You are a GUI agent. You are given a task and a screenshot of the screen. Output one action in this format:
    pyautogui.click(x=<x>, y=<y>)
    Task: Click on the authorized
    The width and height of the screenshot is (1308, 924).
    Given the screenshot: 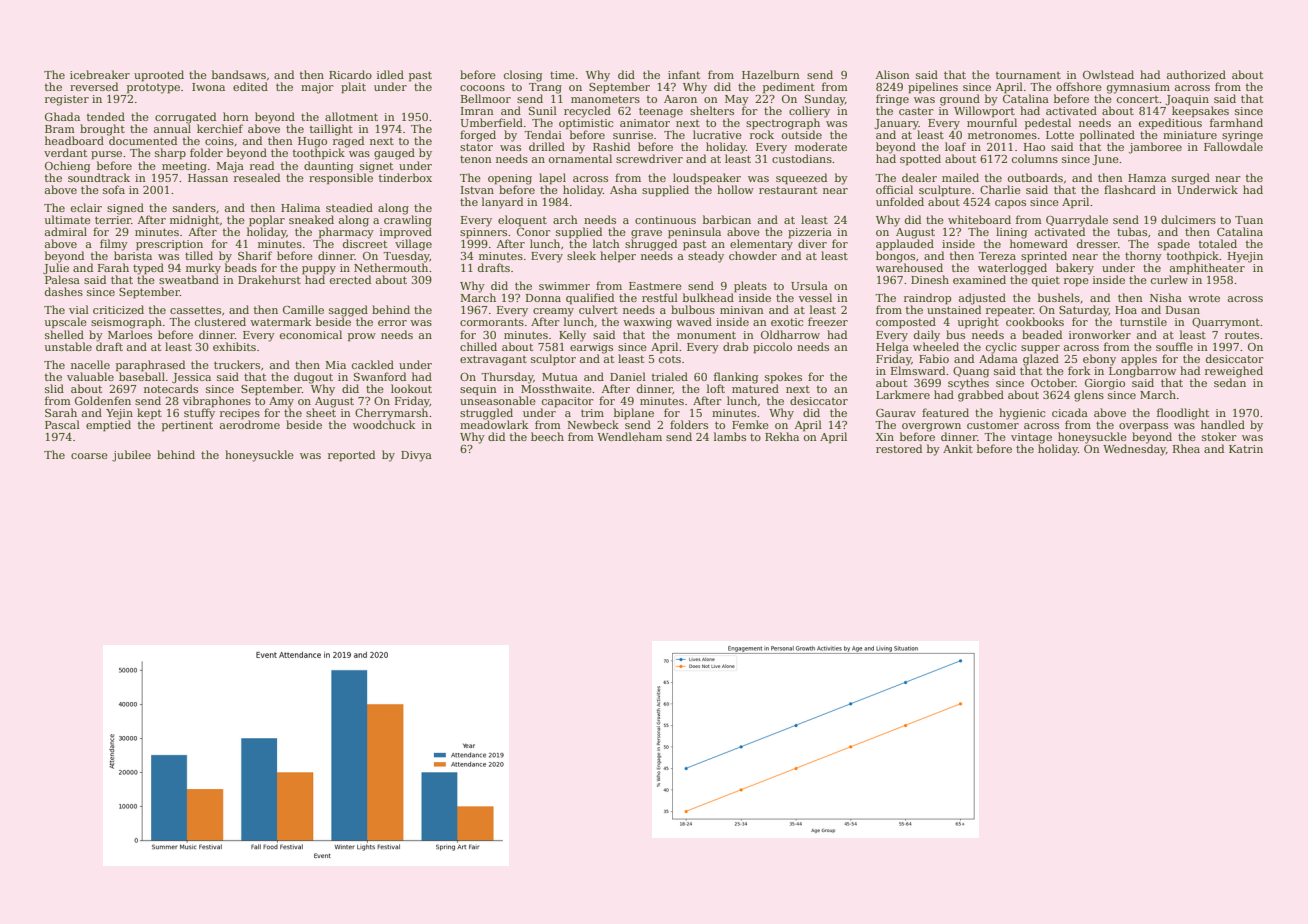 What is the action you would take?
    pyautogui.click(x=1196, y=74)
